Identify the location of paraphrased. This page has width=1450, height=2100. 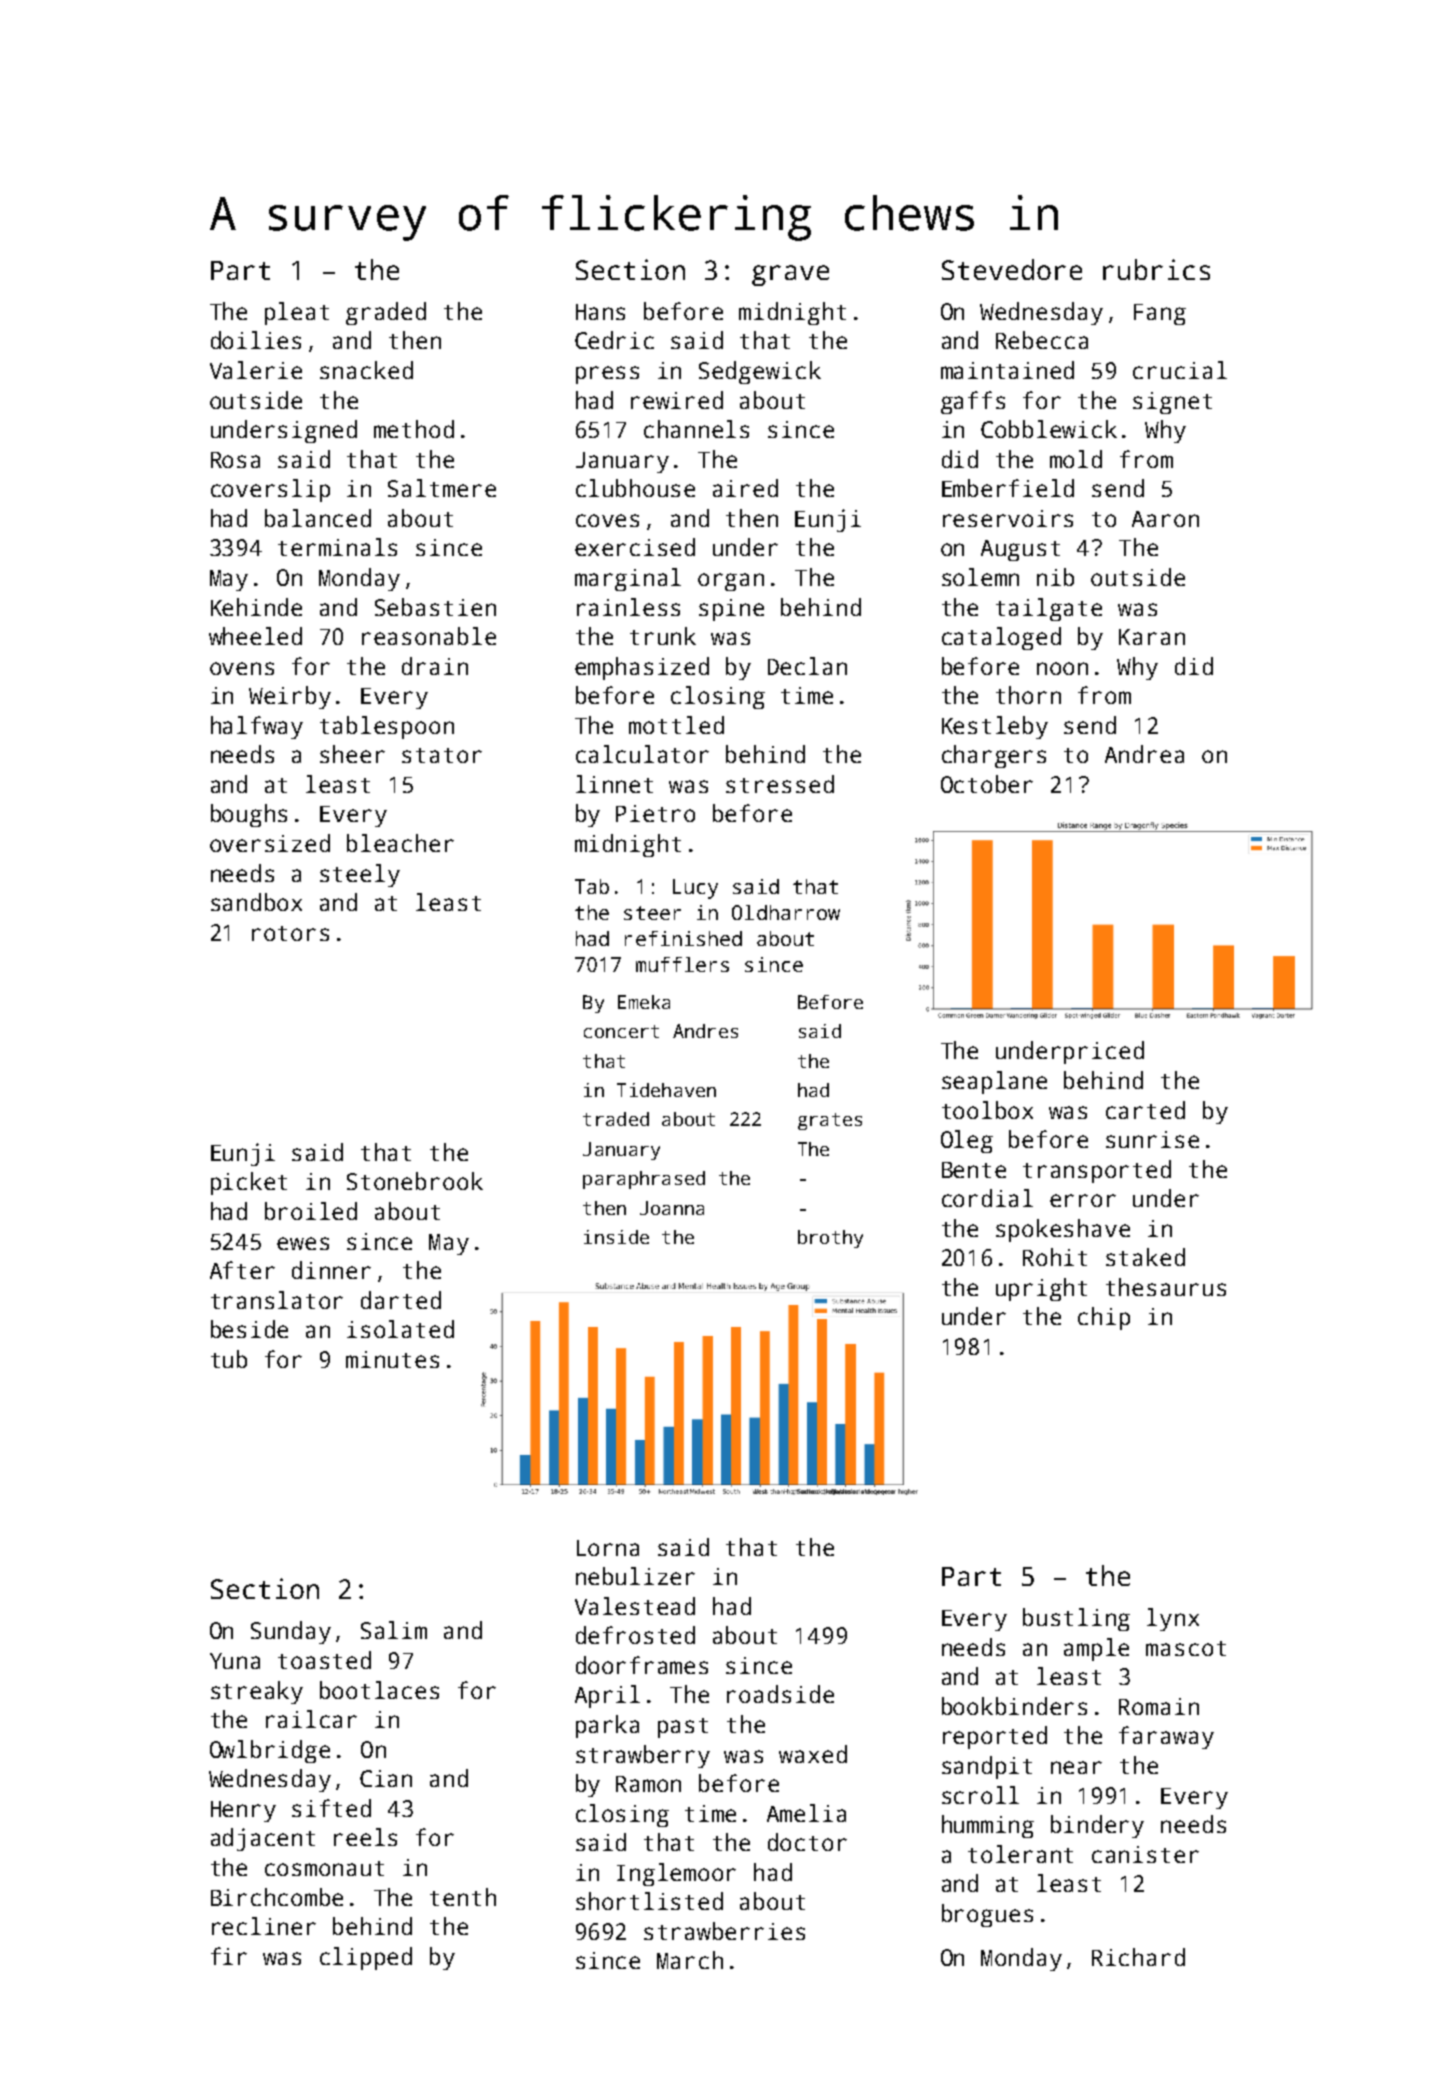
(644, 1180).
